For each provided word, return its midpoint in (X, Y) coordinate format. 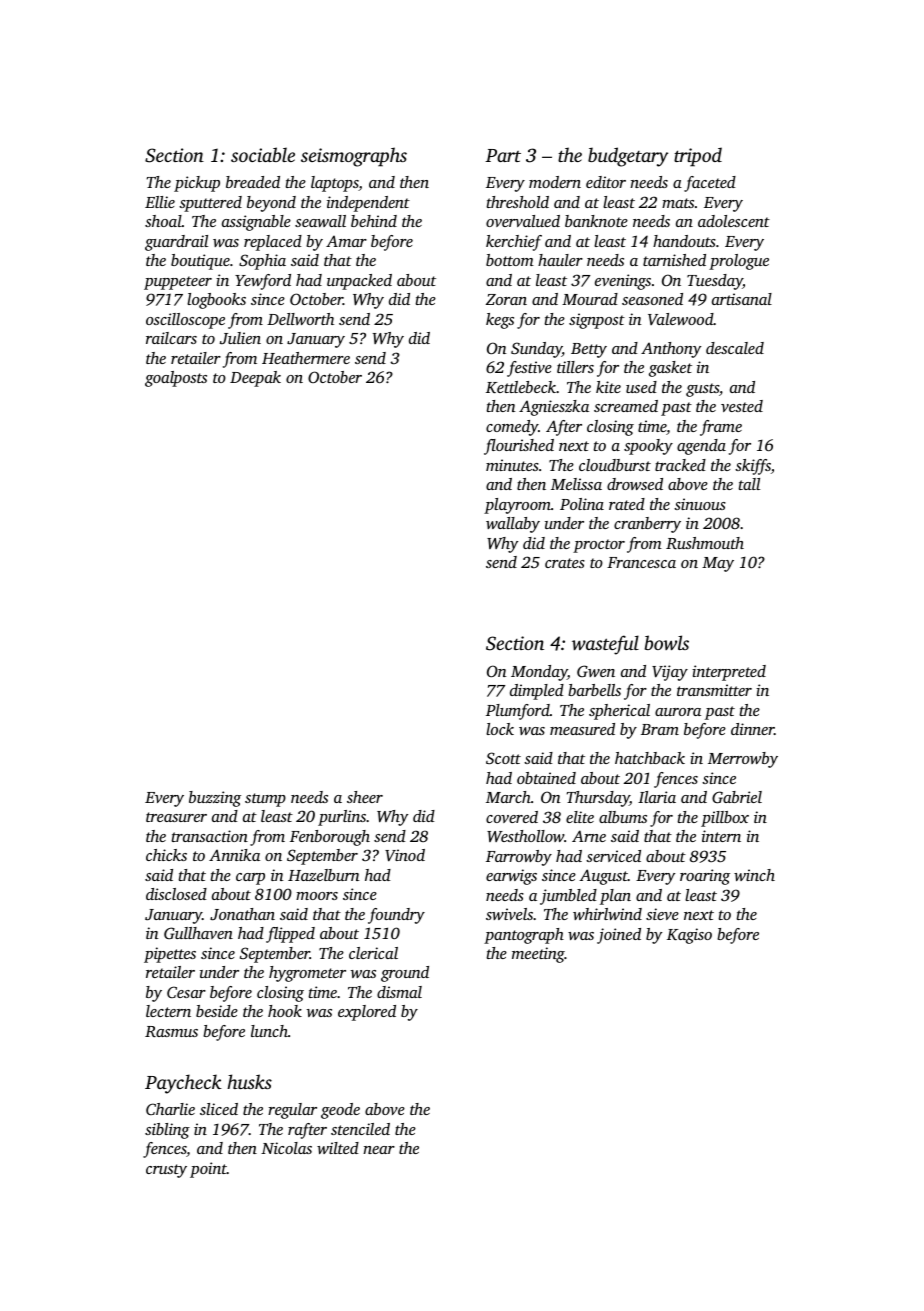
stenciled (360, 1129)
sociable (263, 154)
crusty (166, 1171)
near (379, 1150)
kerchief (514, 243)
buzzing (215, 799)
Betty (589, 350)
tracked (680, 465)
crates (565, 563)
